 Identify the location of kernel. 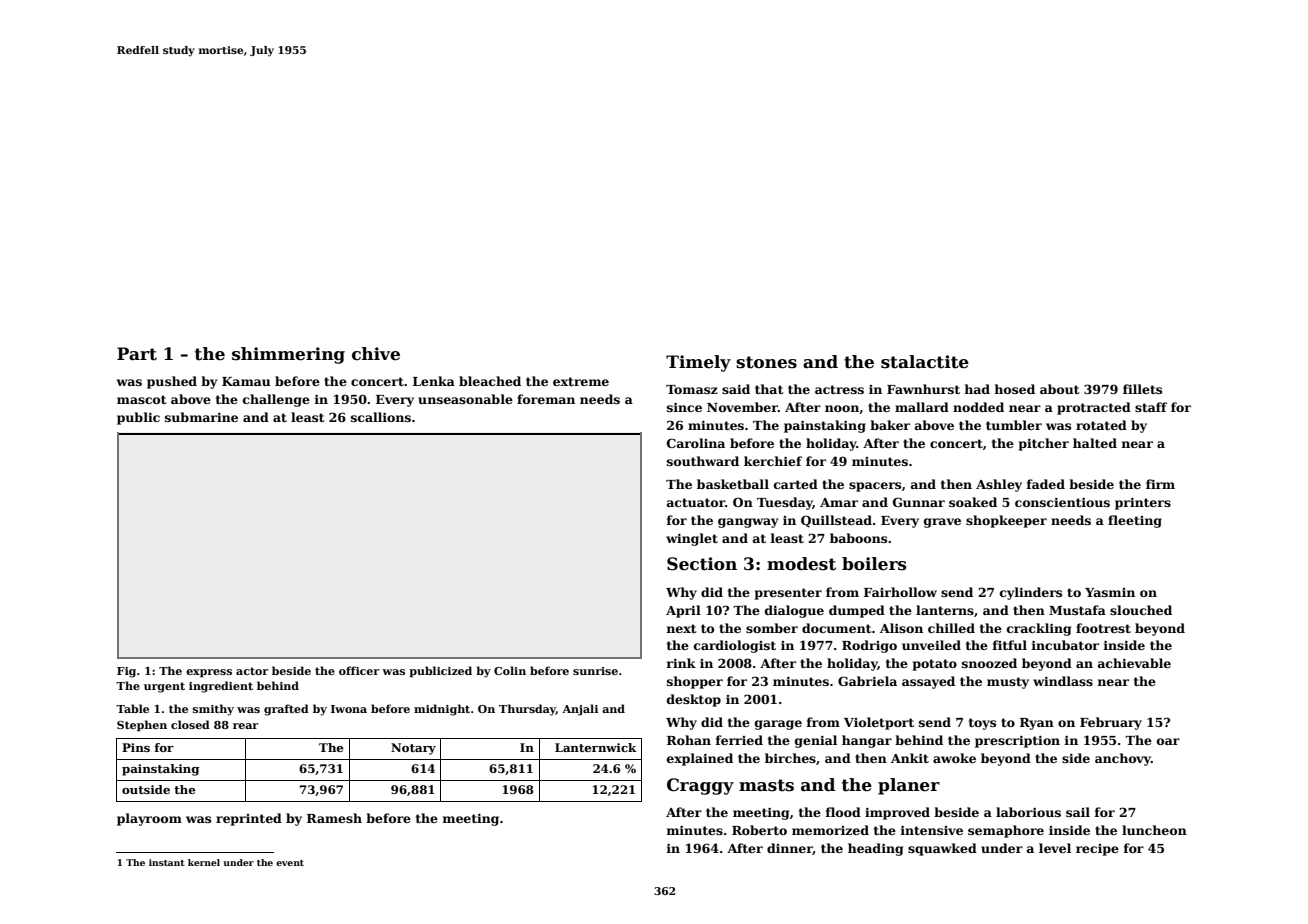
(204, 862).
